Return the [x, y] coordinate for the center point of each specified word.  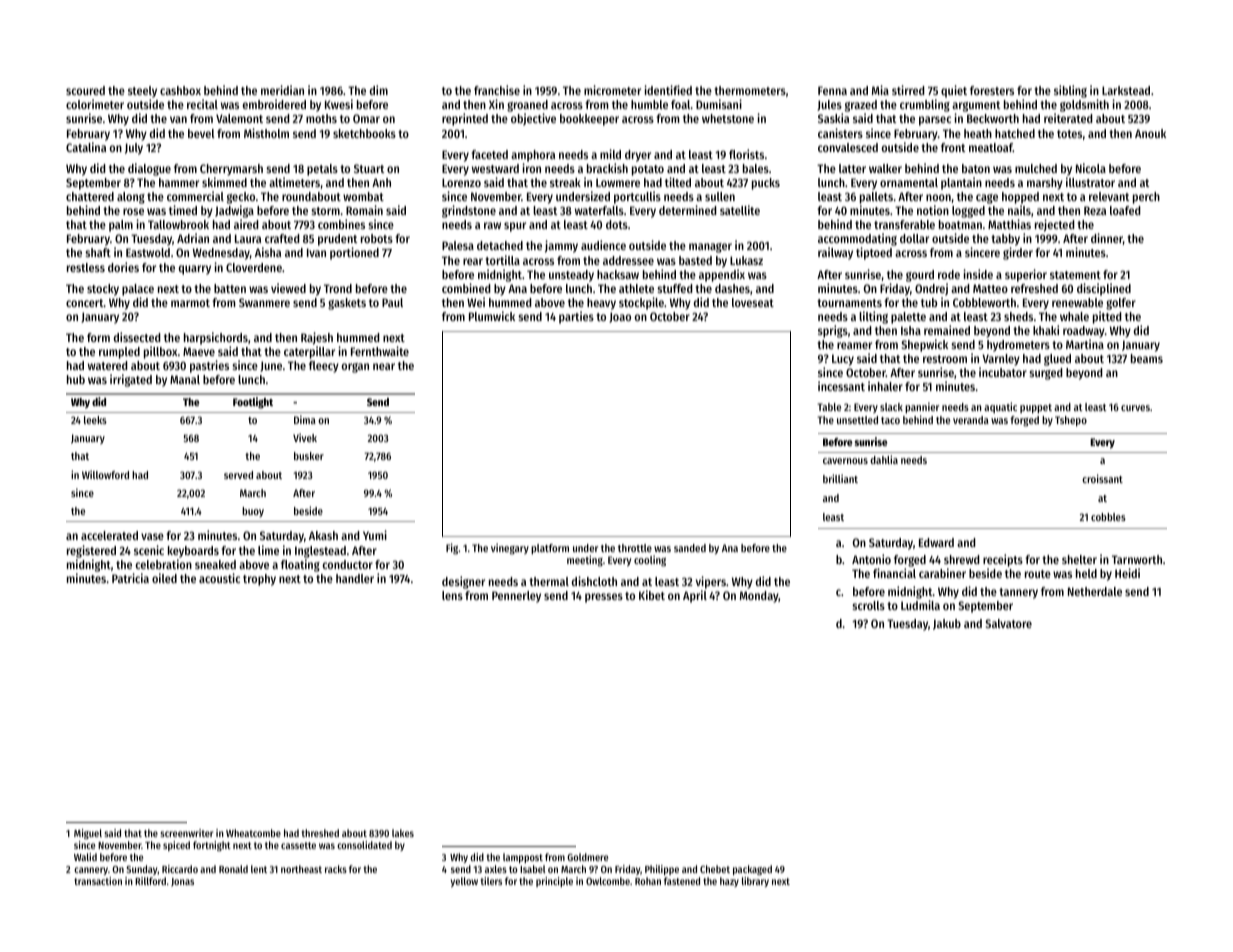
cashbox [180, 90]
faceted [489, 154]
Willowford [105, 474]
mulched [1036, 168]
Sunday [142, 870]
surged [1046, 374]
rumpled [119, 353]
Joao [620, 317]
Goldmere [587, 857]
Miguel [88, 834]
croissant [1102, 478]
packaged [752, 870]
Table [829, 407]
